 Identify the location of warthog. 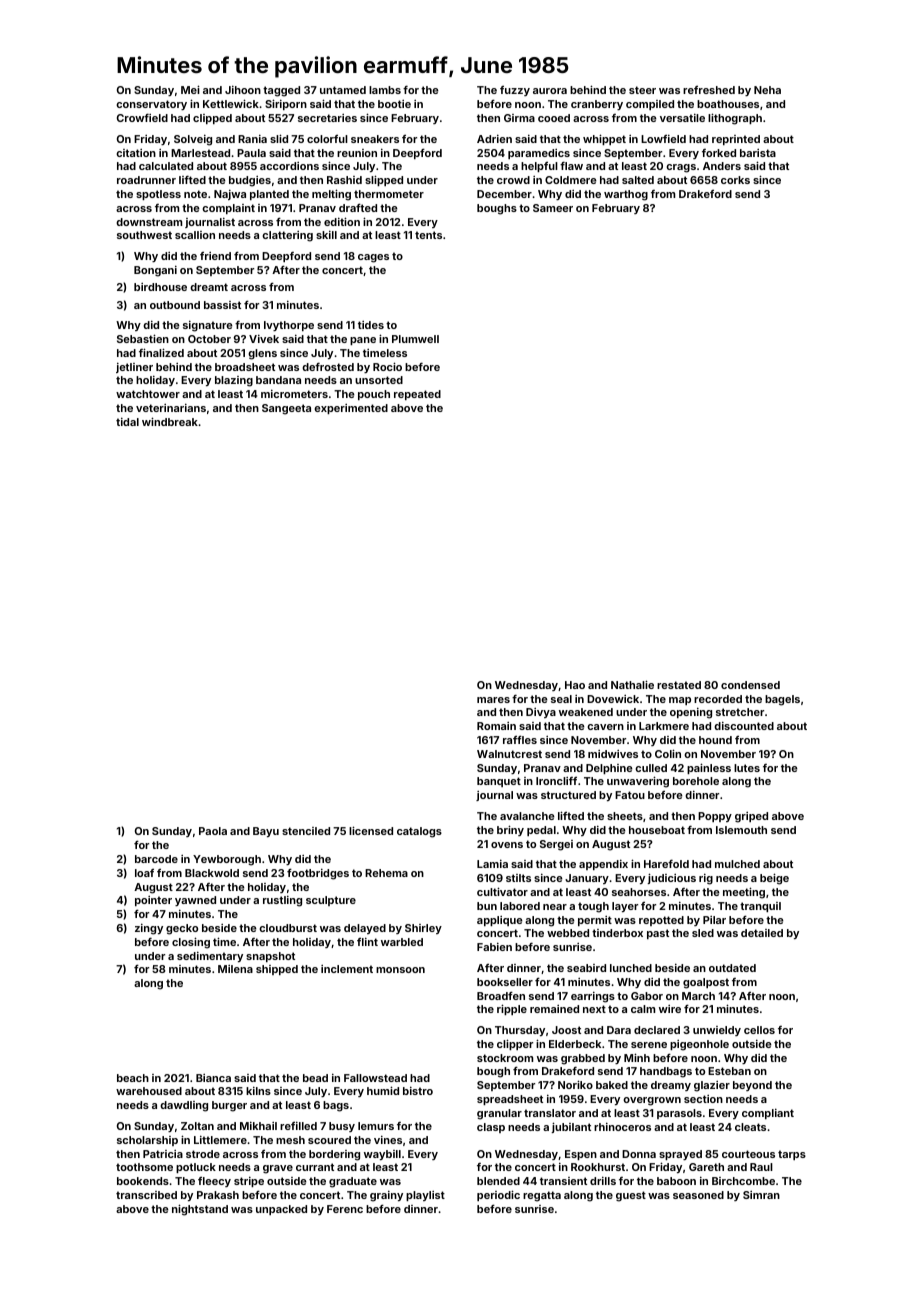
(626, 195).
